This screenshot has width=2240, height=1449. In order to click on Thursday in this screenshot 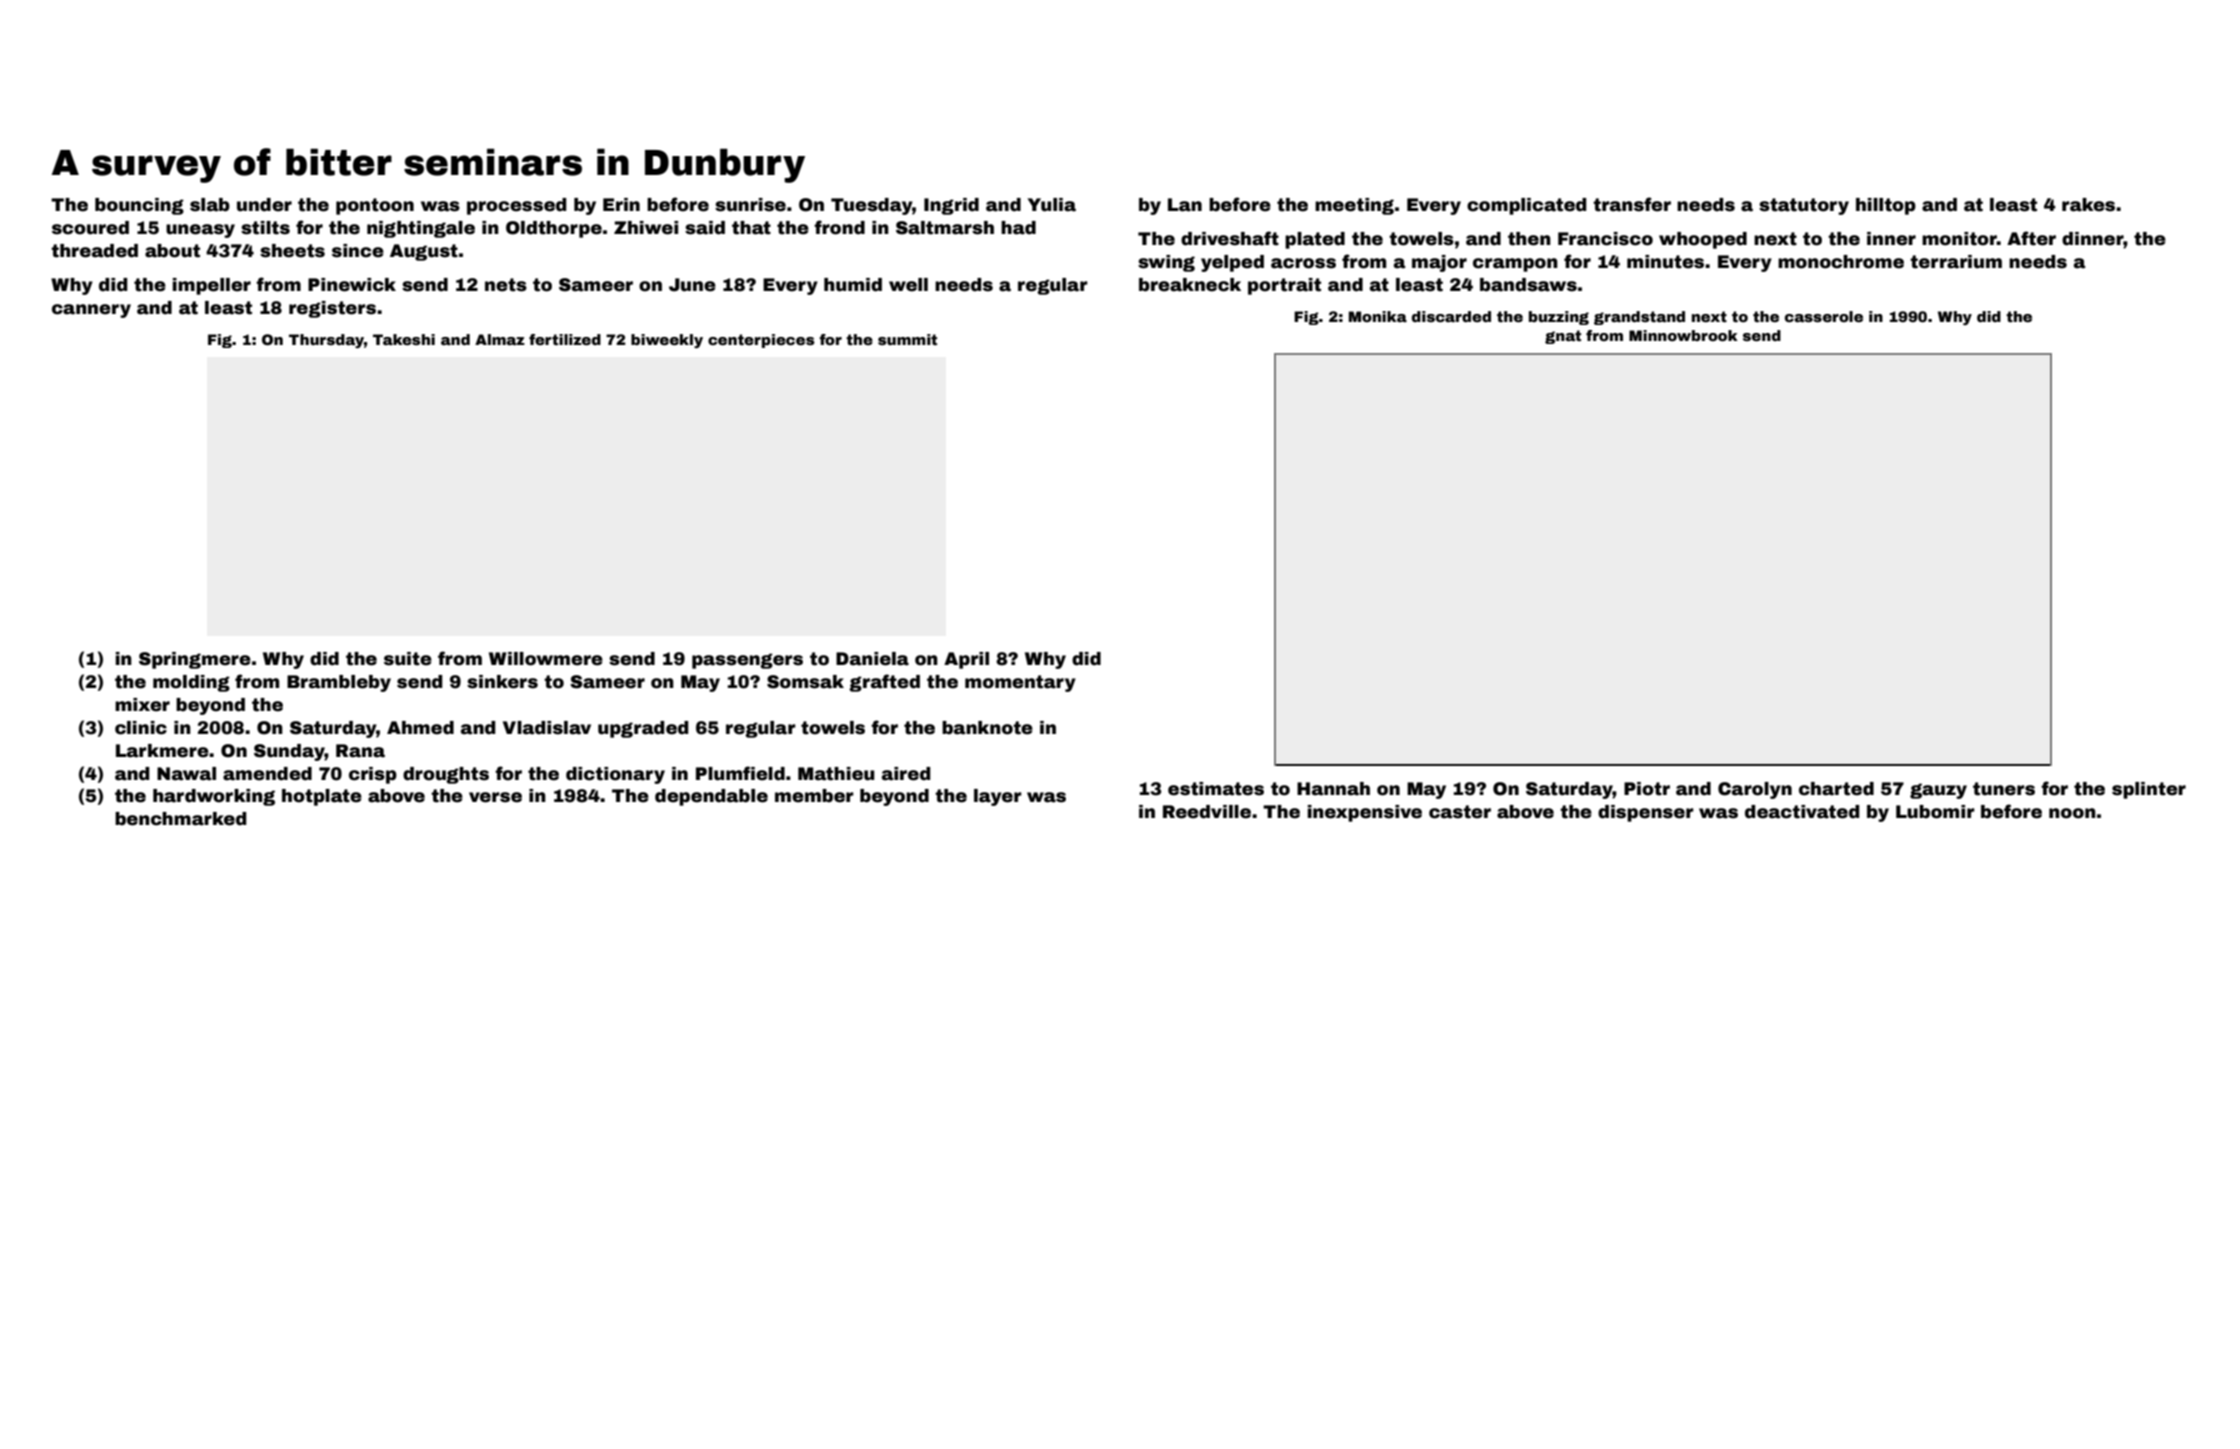, I will do `click(326, 341)`.
